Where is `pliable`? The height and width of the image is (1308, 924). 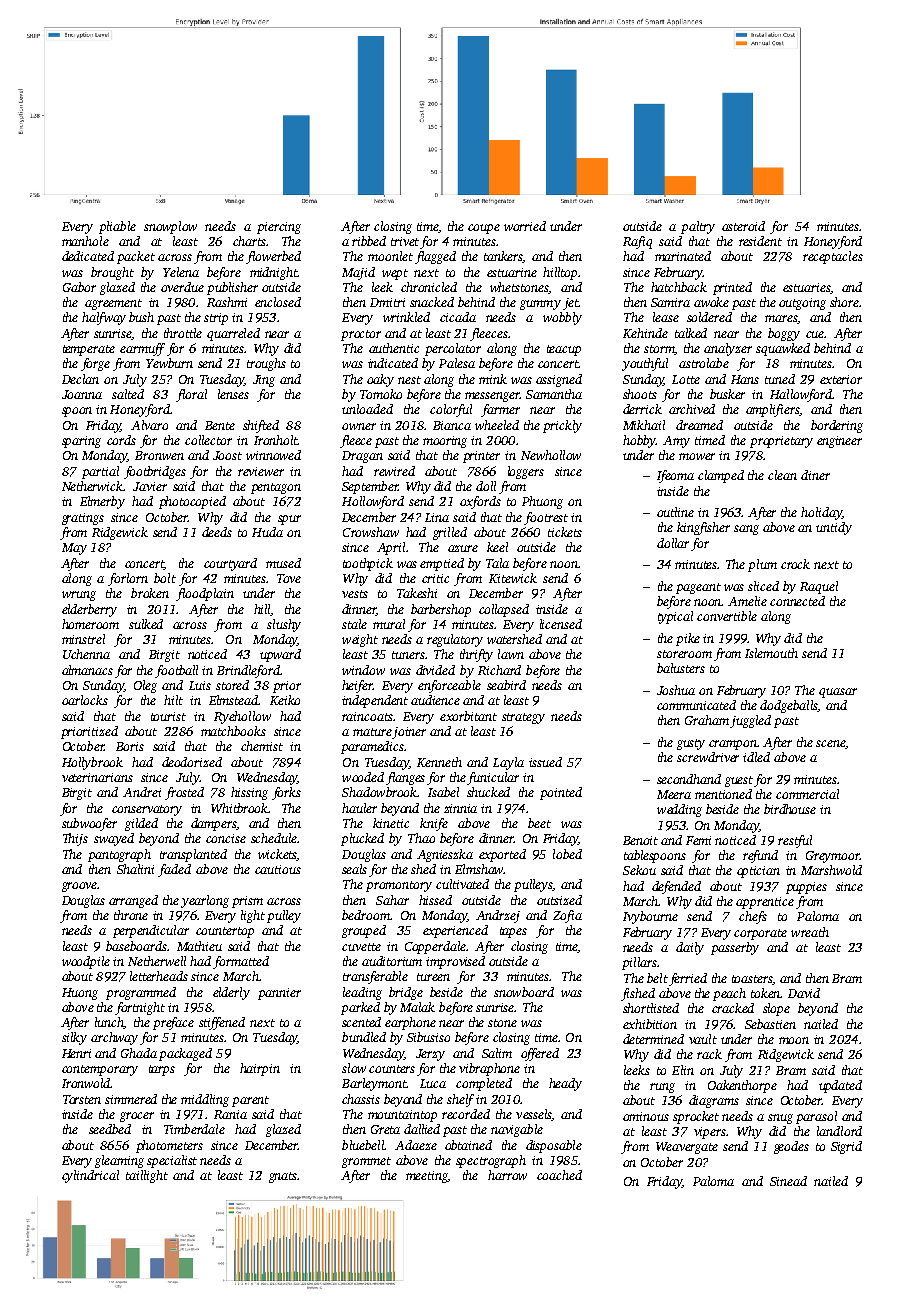
pliable is located at coordinates (117, 227).
